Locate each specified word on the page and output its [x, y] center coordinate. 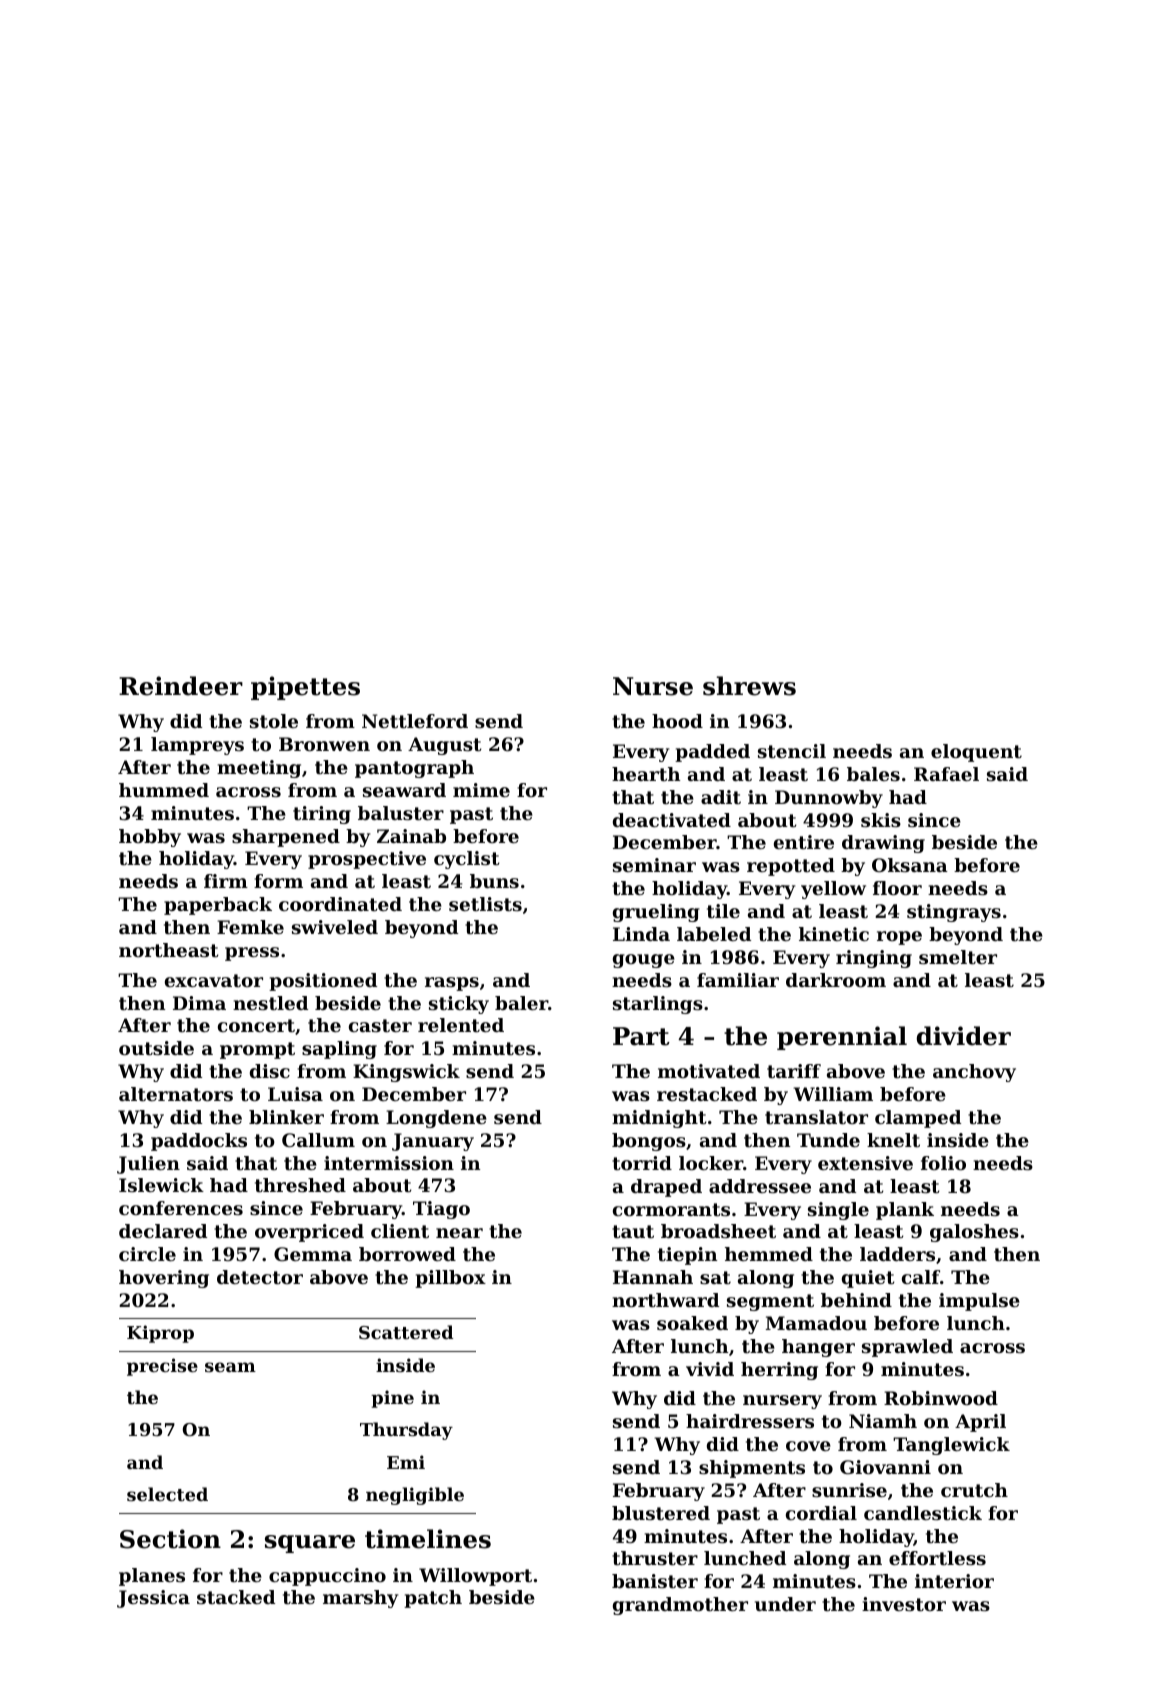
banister [655, 1581]
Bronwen [324, 744]
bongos [649, 1142]
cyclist [467, 860]
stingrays [954, 913]
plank [905, 1211]
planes [152, 1577]
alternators [176, 1094]
